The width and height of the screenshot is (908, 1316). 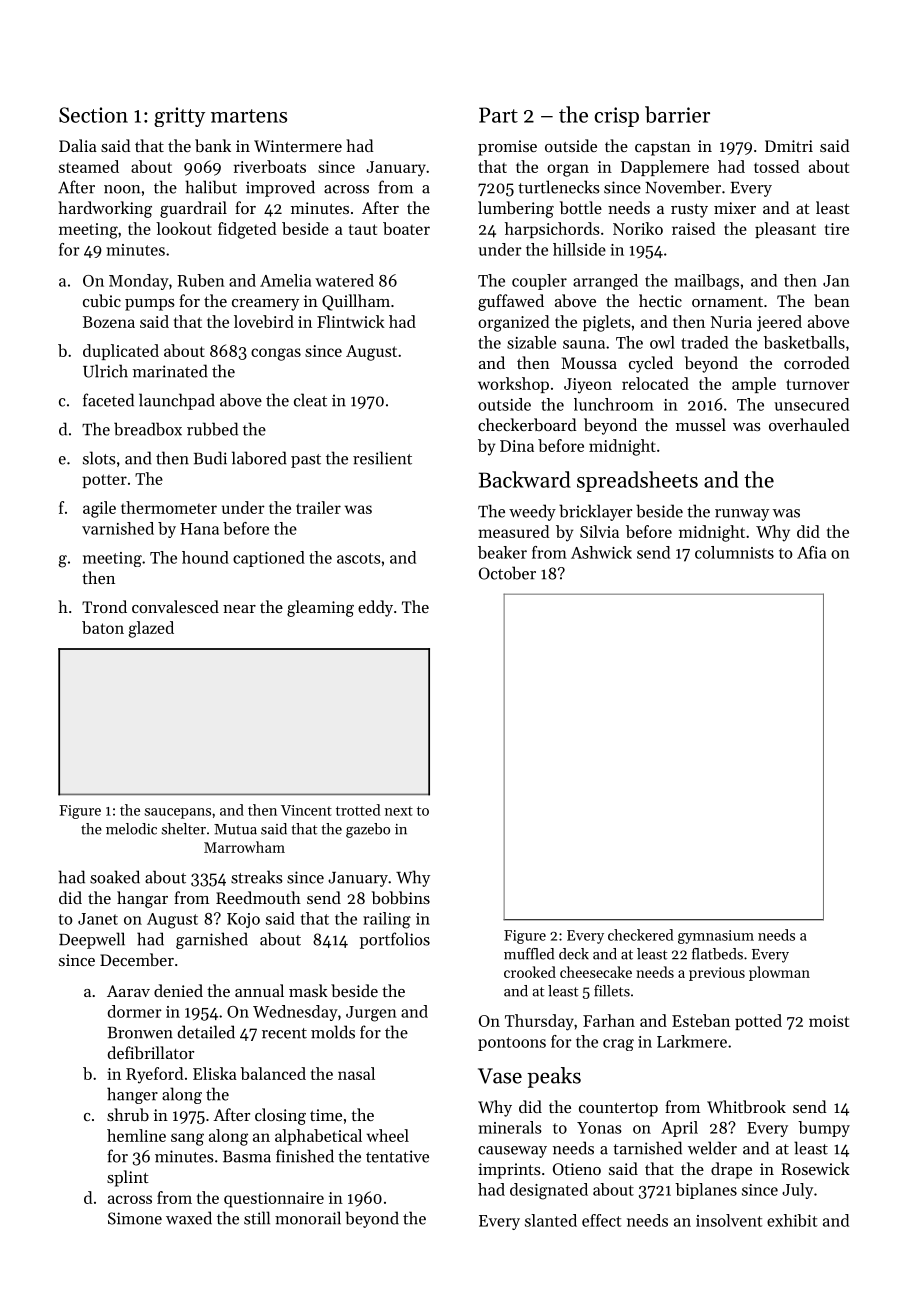 What do you see at coordinates (498, 115) in the screenshot?
I see `Part` at bounding box center [498, 115].
